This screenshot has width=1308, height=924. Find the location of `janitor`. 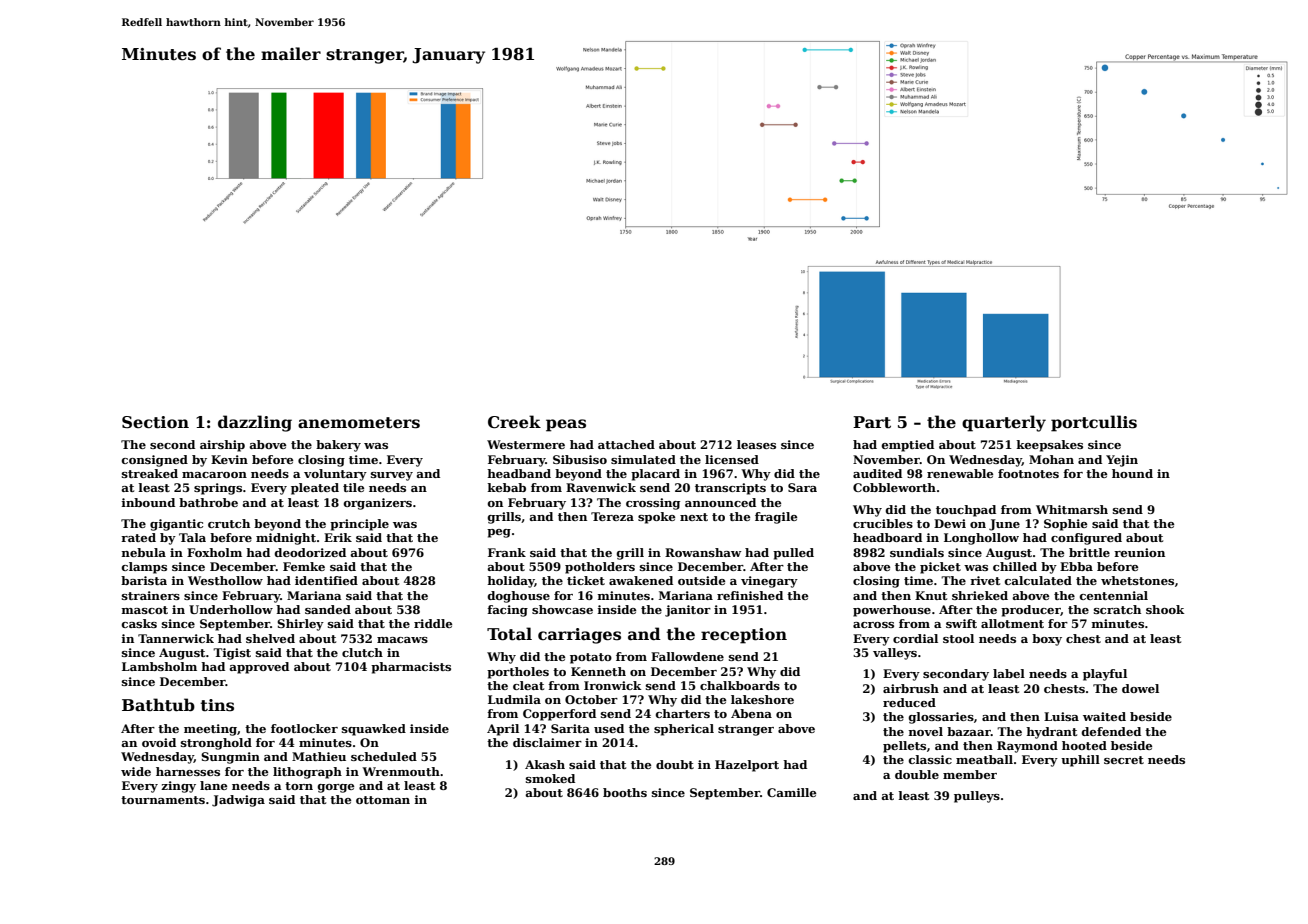

janitor is located at coordinates (688, 611).
